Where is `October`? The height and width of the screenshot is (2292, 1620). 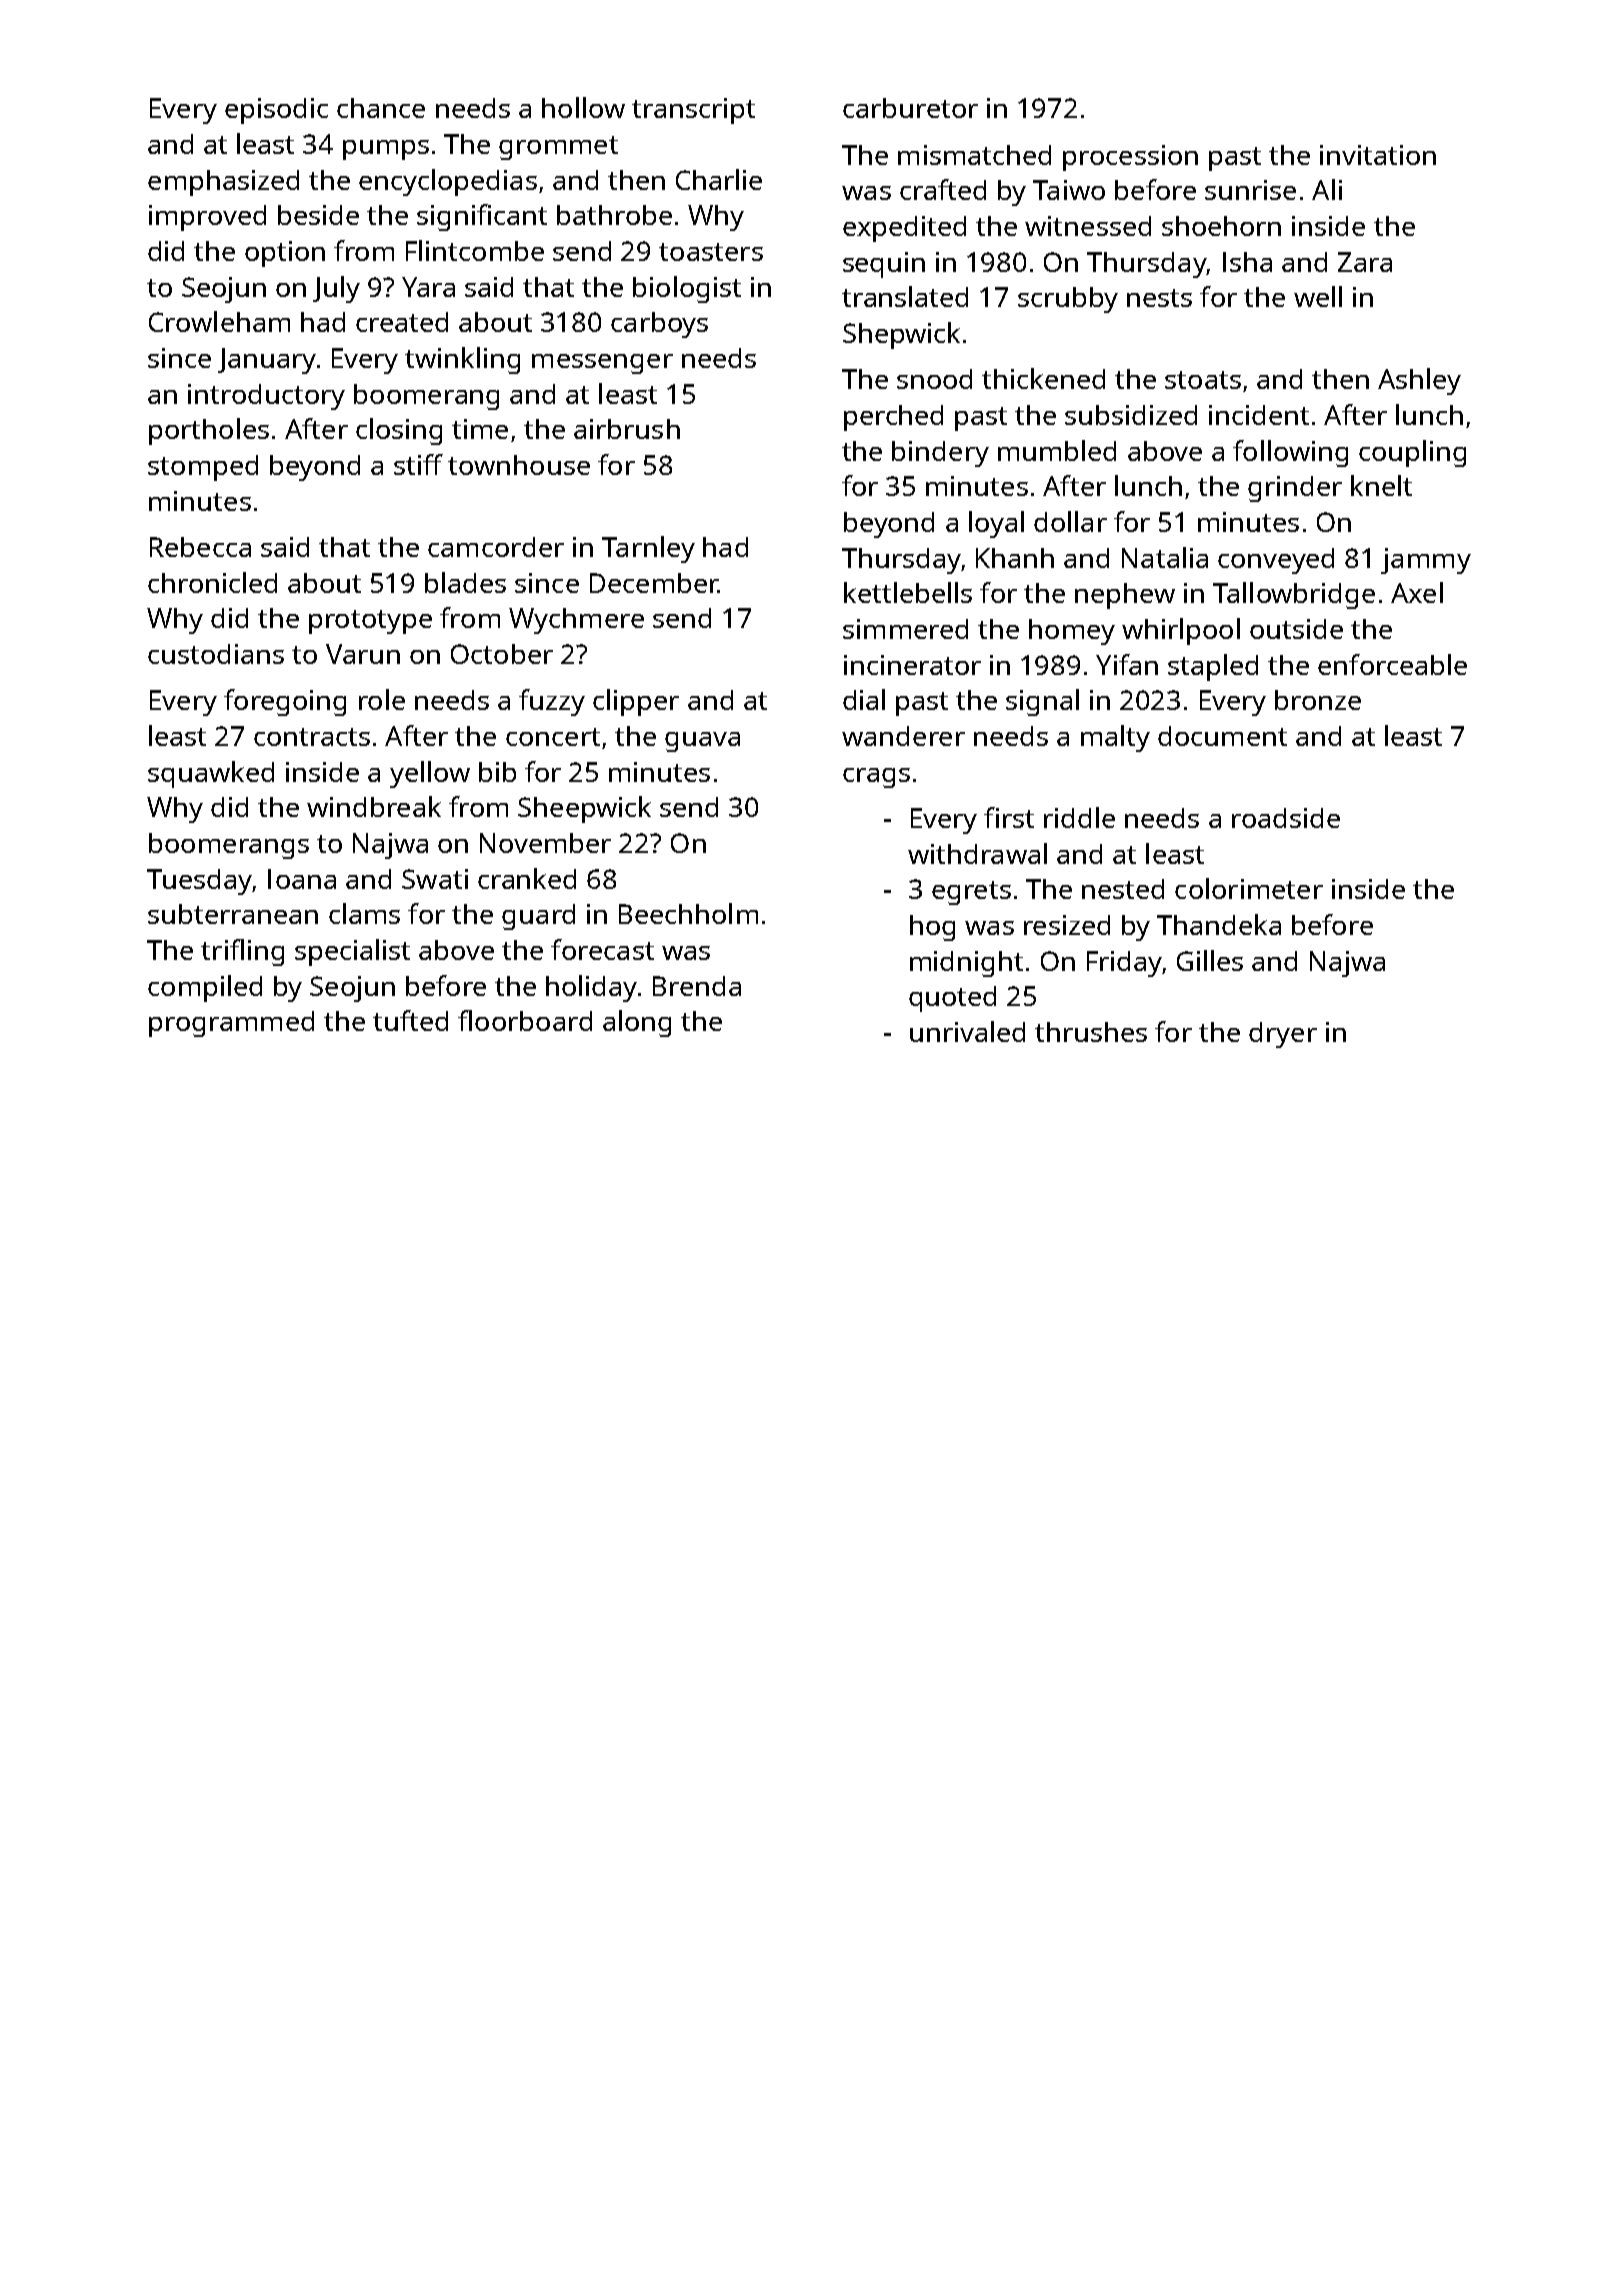
October is located at coordinates (502, 654).
